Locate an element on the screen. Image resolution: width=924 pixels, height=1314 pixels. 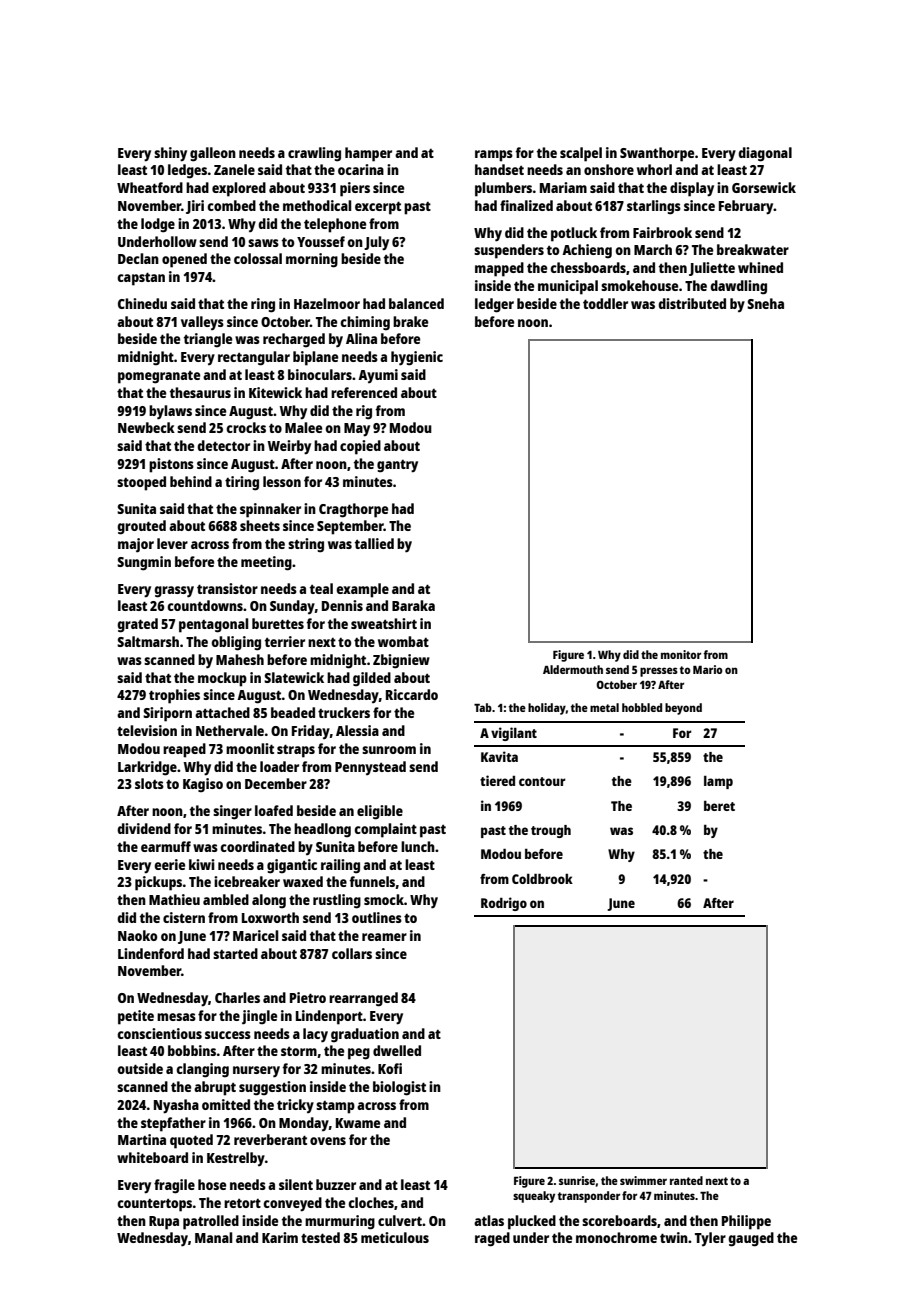
Manal is located at coordinates (213, 1237).
